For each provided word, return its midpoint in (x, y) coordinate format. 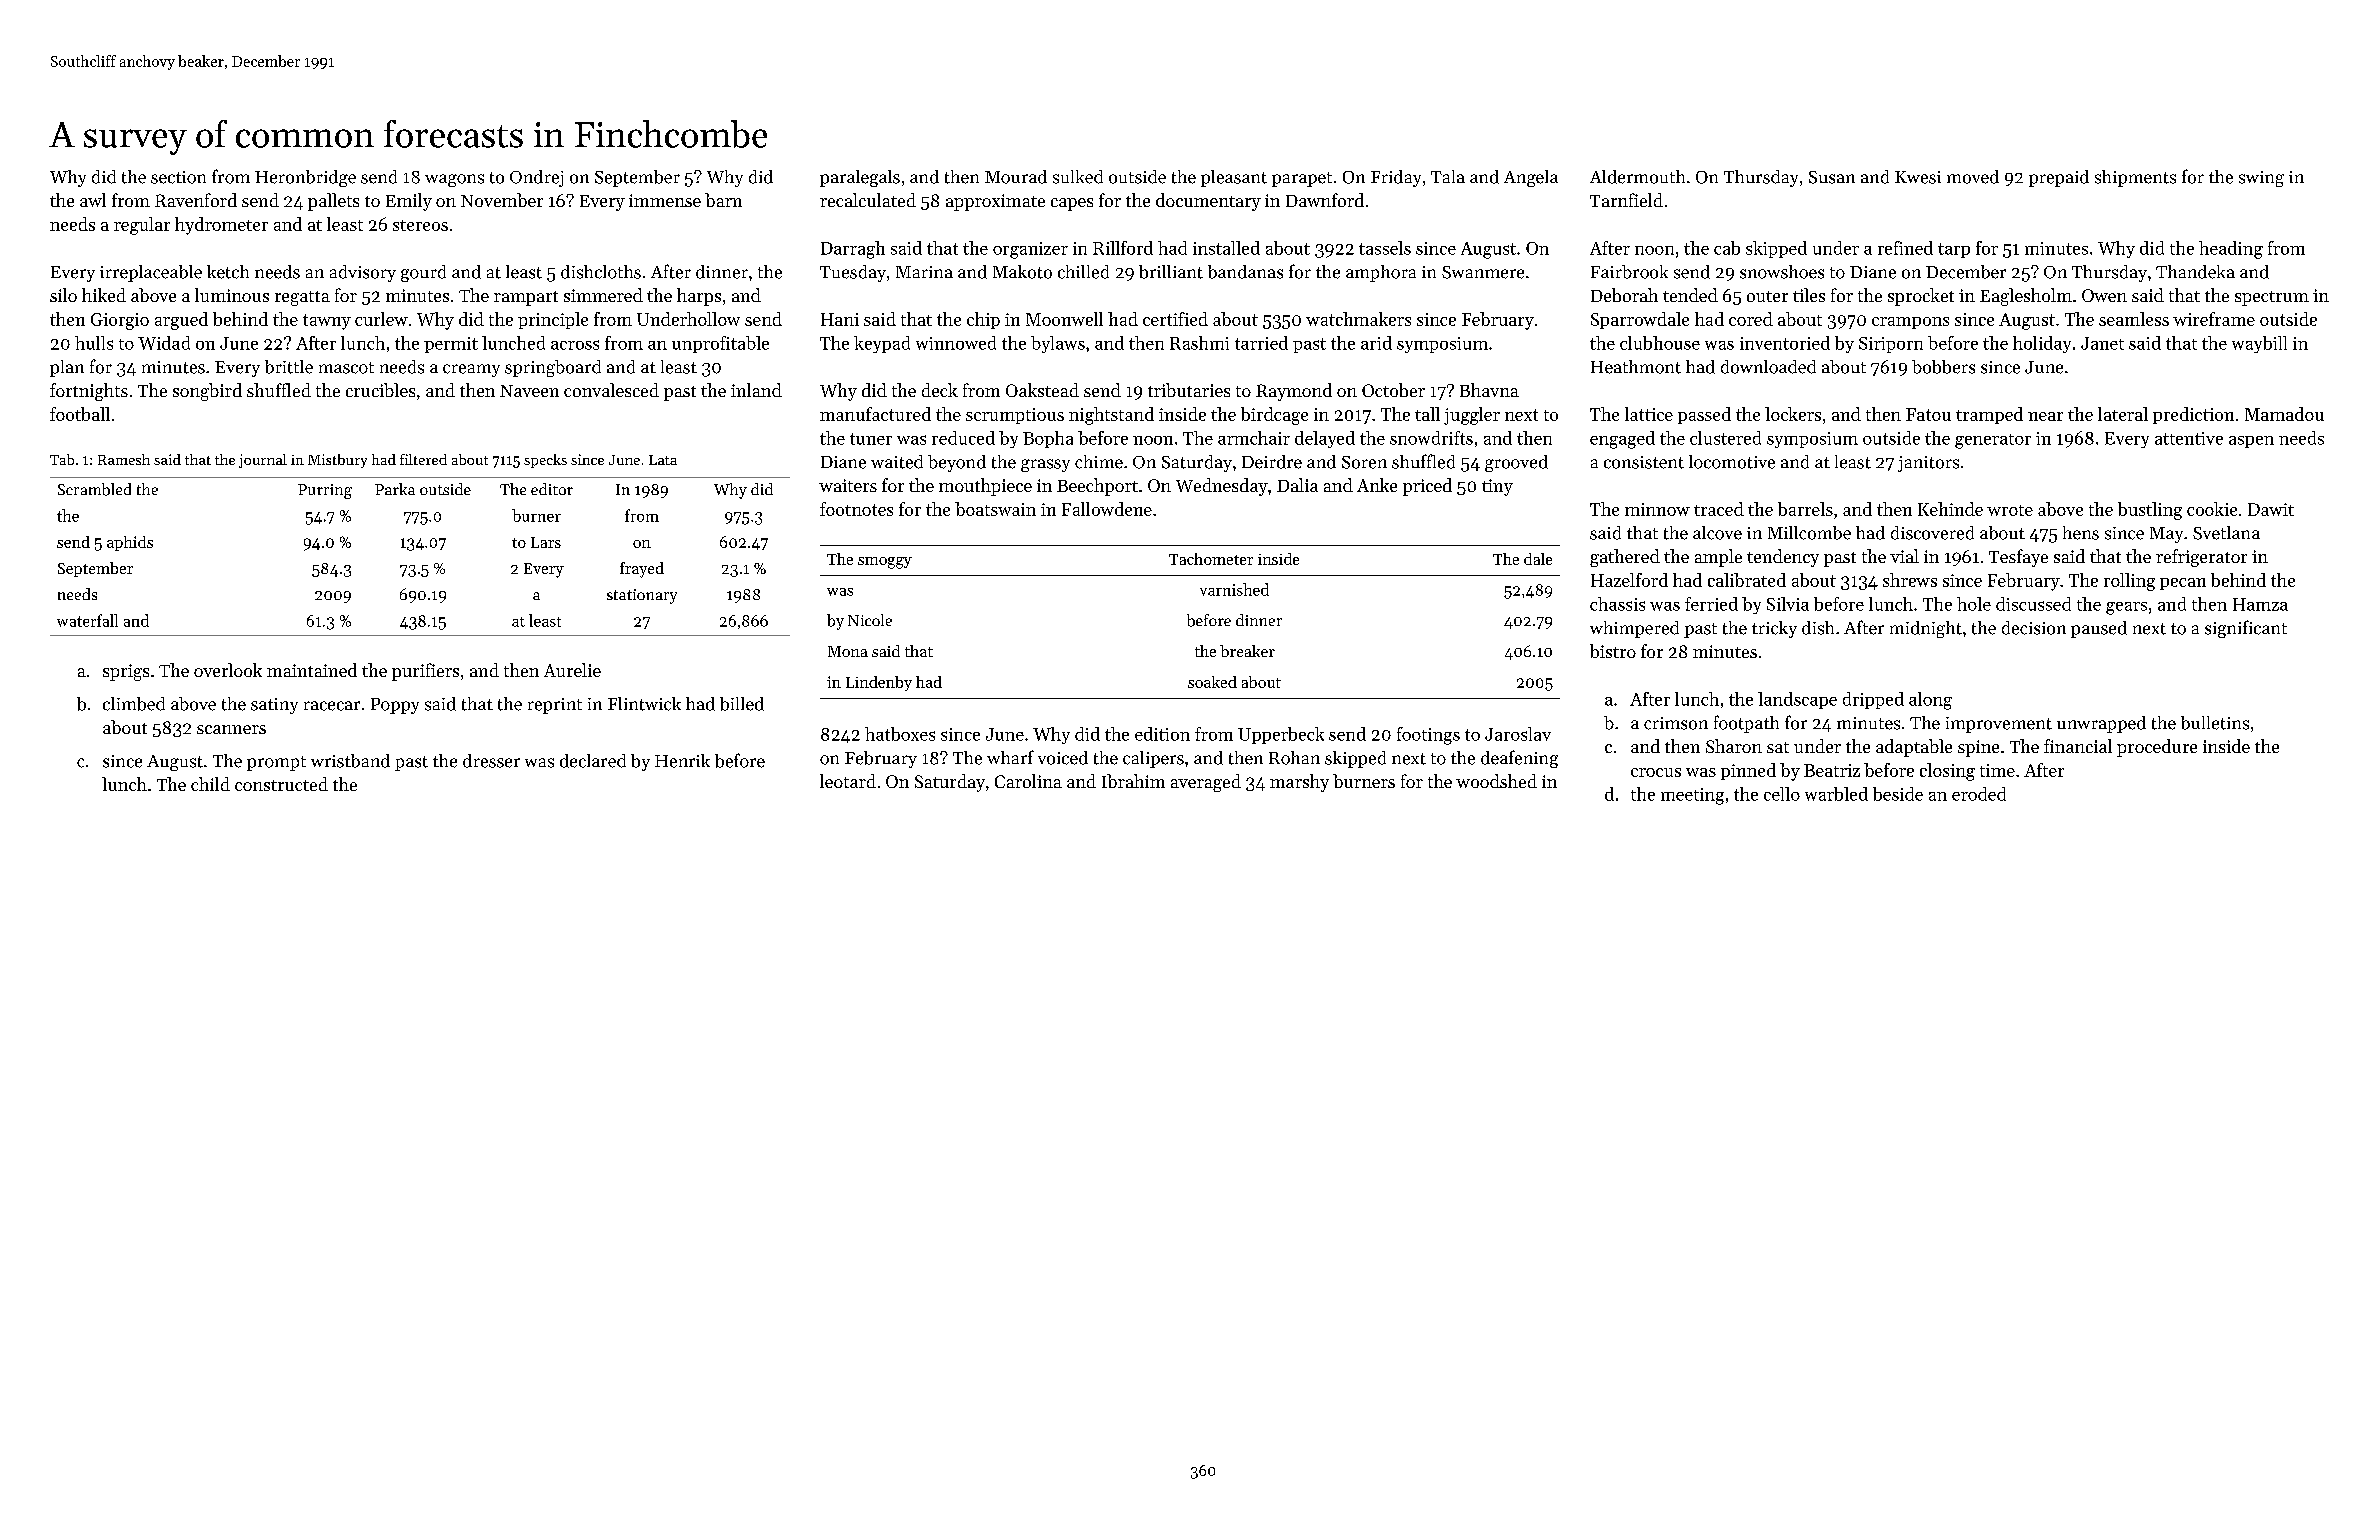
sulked (1078, 177)
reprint (555, 706)
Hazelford (1629, 580)
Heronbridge (305, 178)
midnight (1926, 629)
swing (2261, 179)
